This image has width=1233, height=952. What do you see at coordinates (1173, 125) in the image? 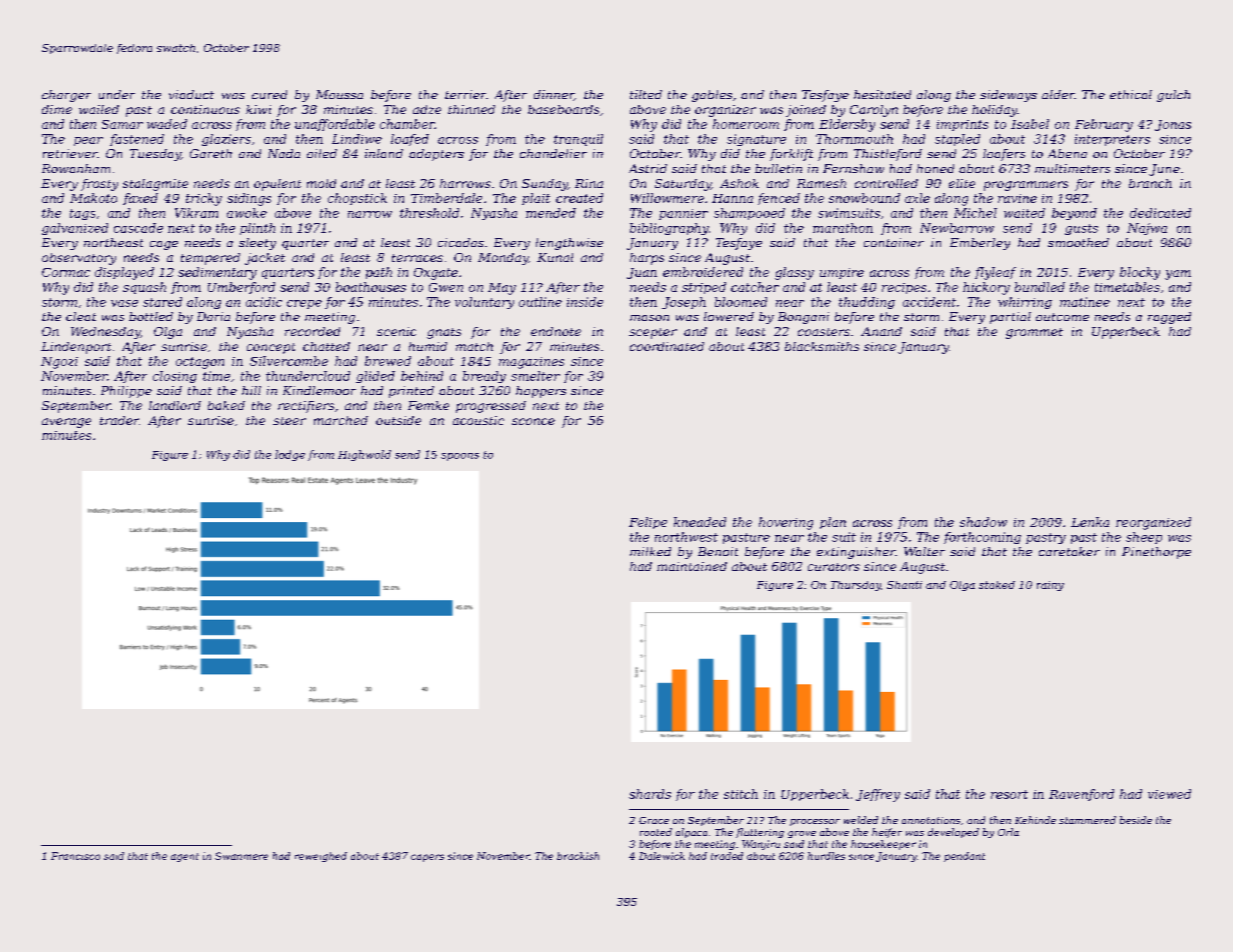
I see `Jonas` at bounding box center [1173, 125].
